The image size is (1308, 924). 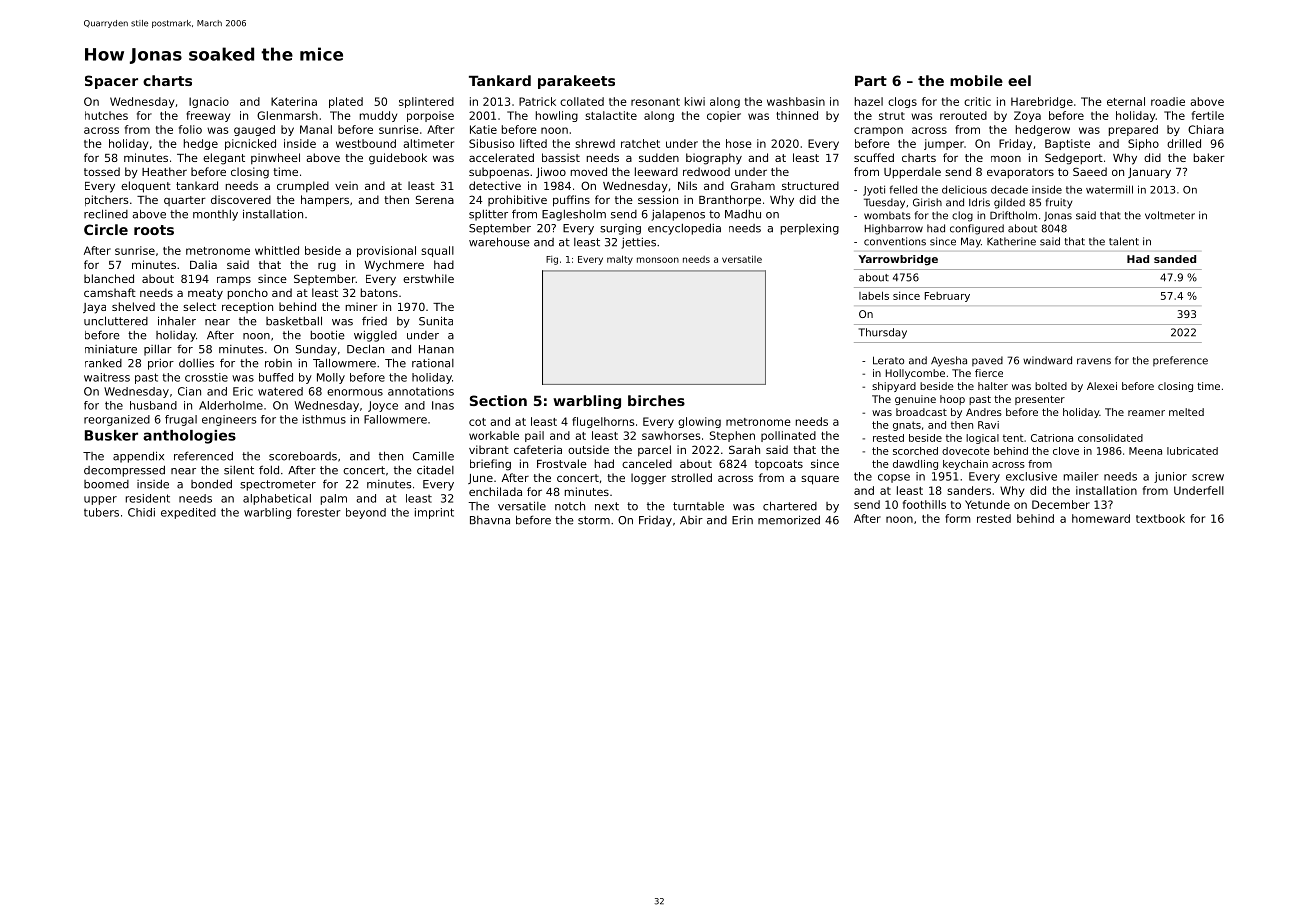 What do you see at coordinates (874, 157) in the screenshot?
I see `scuffed` at bounding box center [874, 157].
